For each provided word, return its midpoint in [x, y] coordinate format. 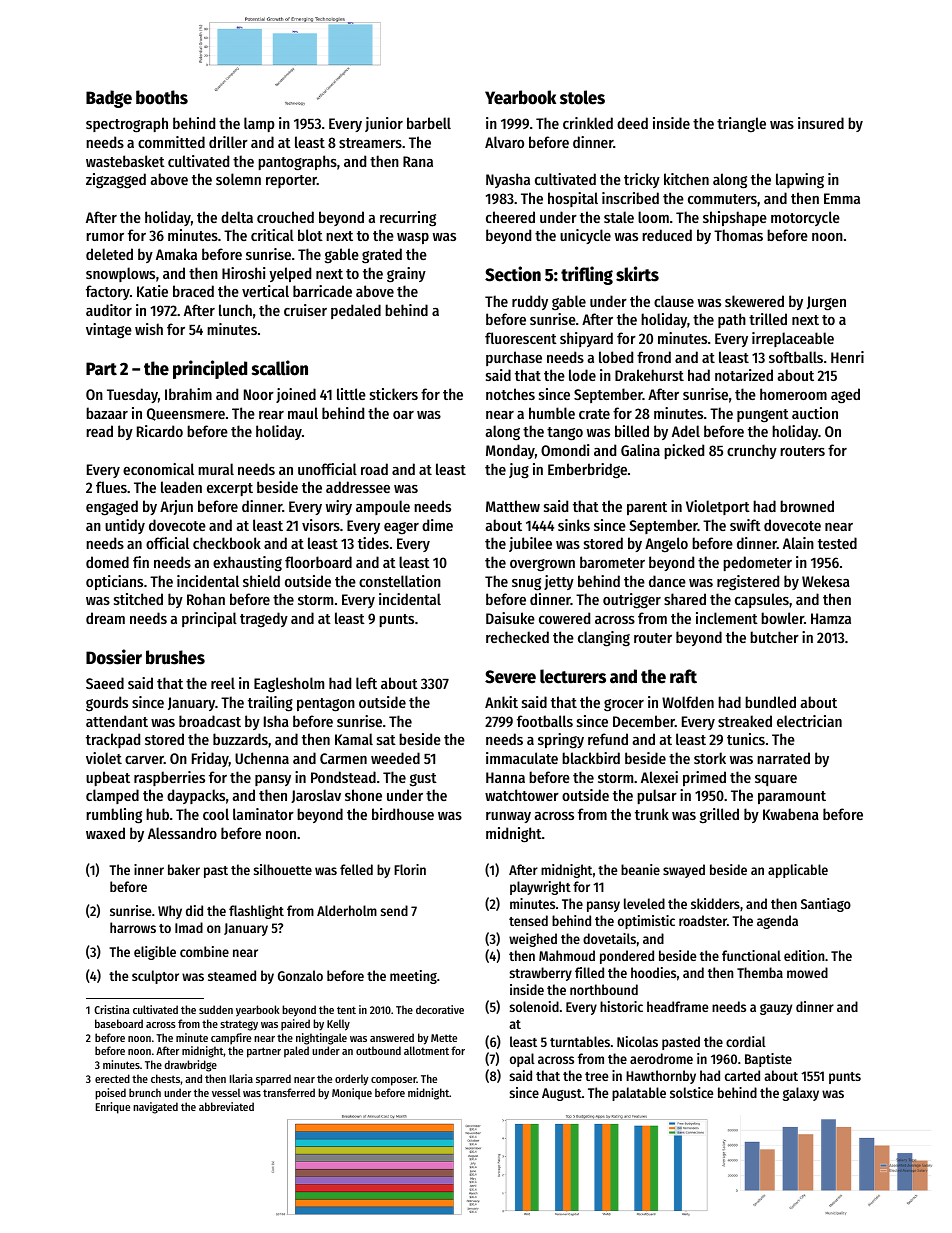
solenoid [534, 1006]
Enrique [113, 1108]
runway [508, 817]
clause [674, 301]
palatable [639, 1094]
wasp [413, 238]
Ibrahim [188, 394]
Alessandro [182, 833]
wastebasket [125, 161]
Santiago [826, 905]
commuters [722, 199]
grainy [406, 275]
